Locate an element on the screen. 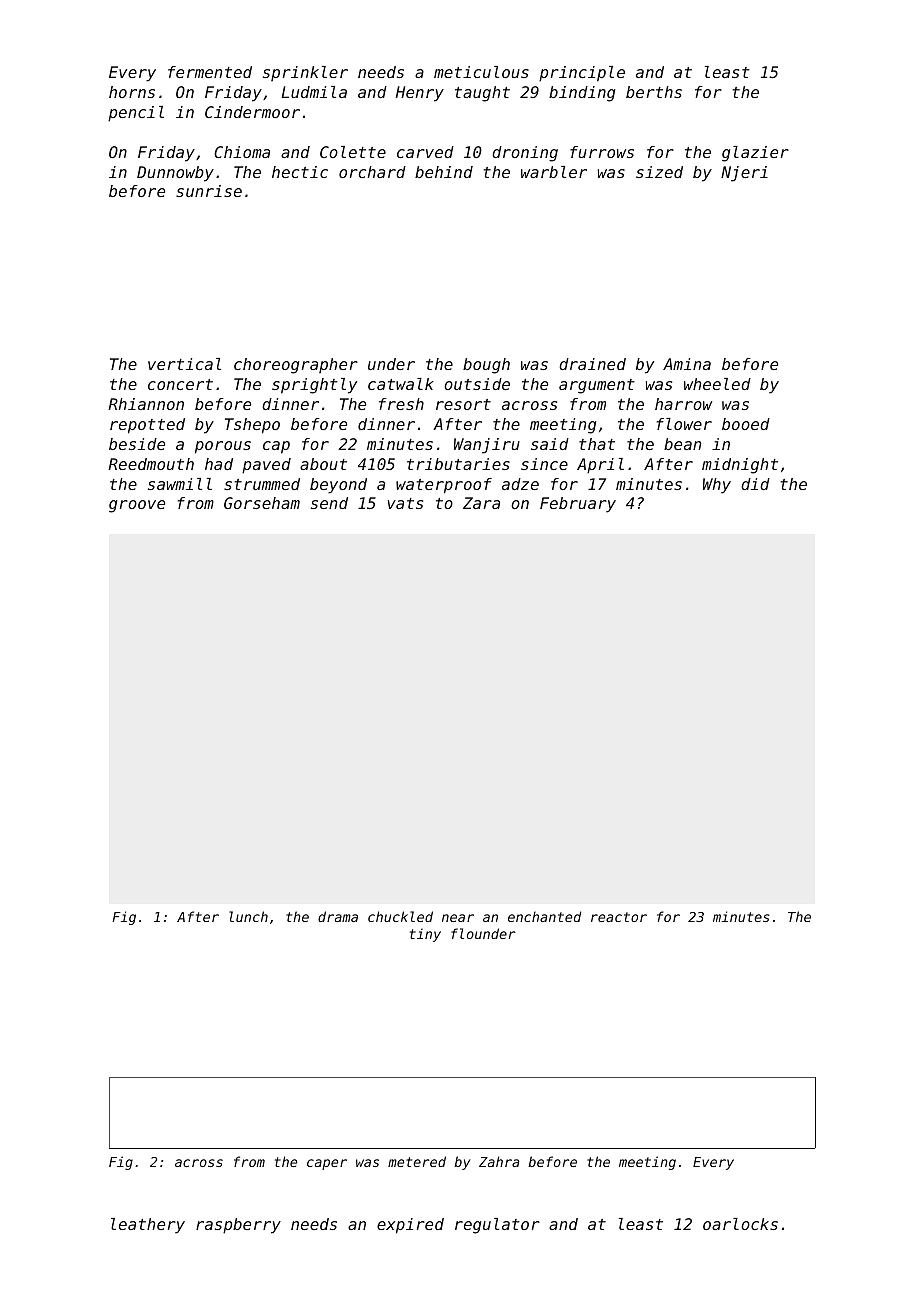 The image size is (924, 1308). Cindermoor is located at coordinates (252, 112).
